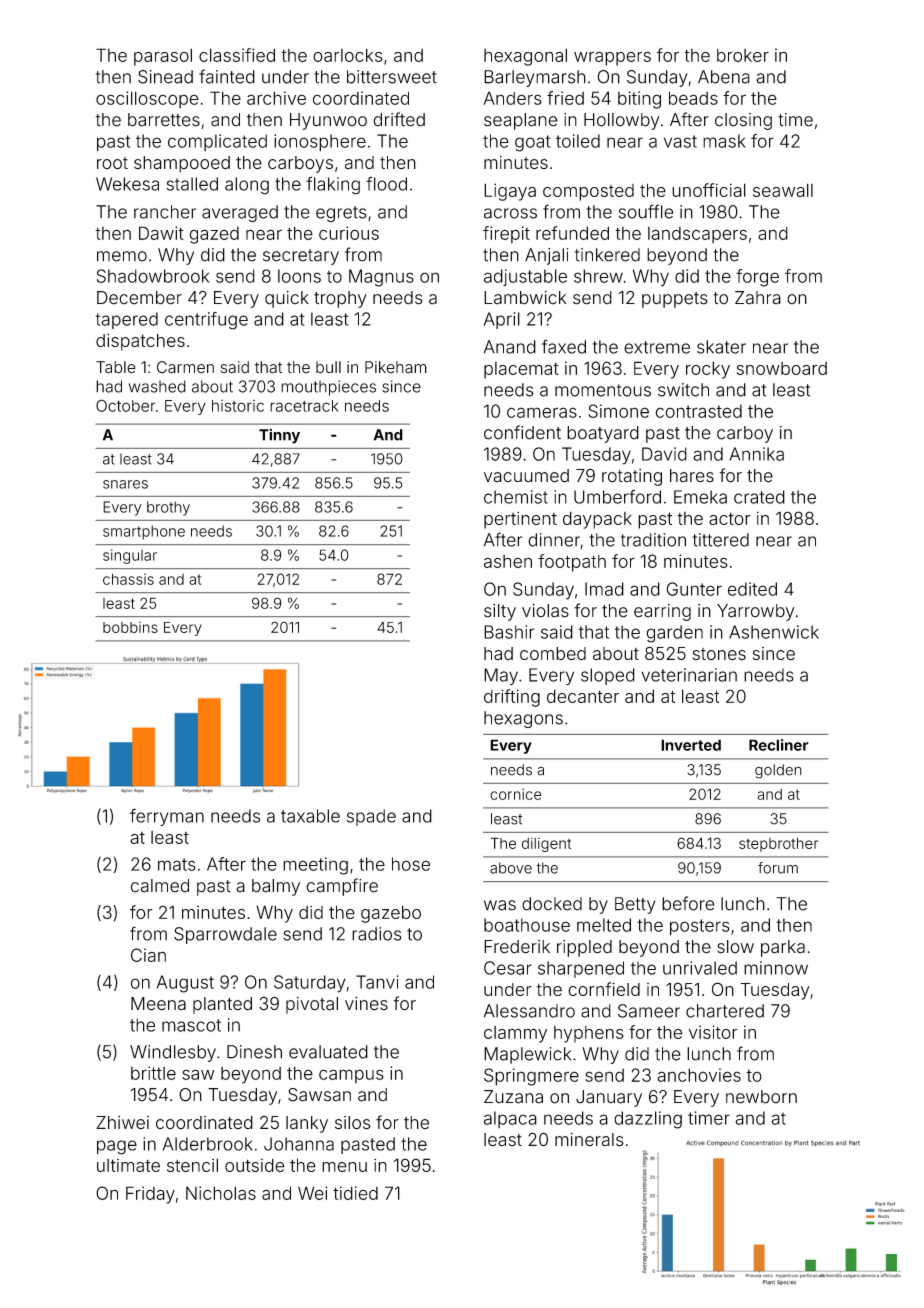 The image size is (924, 1308). What do you see at coordinates (355, 1193) in the screenshot?
I see `tidied` at bounding box center [355, 1193].
